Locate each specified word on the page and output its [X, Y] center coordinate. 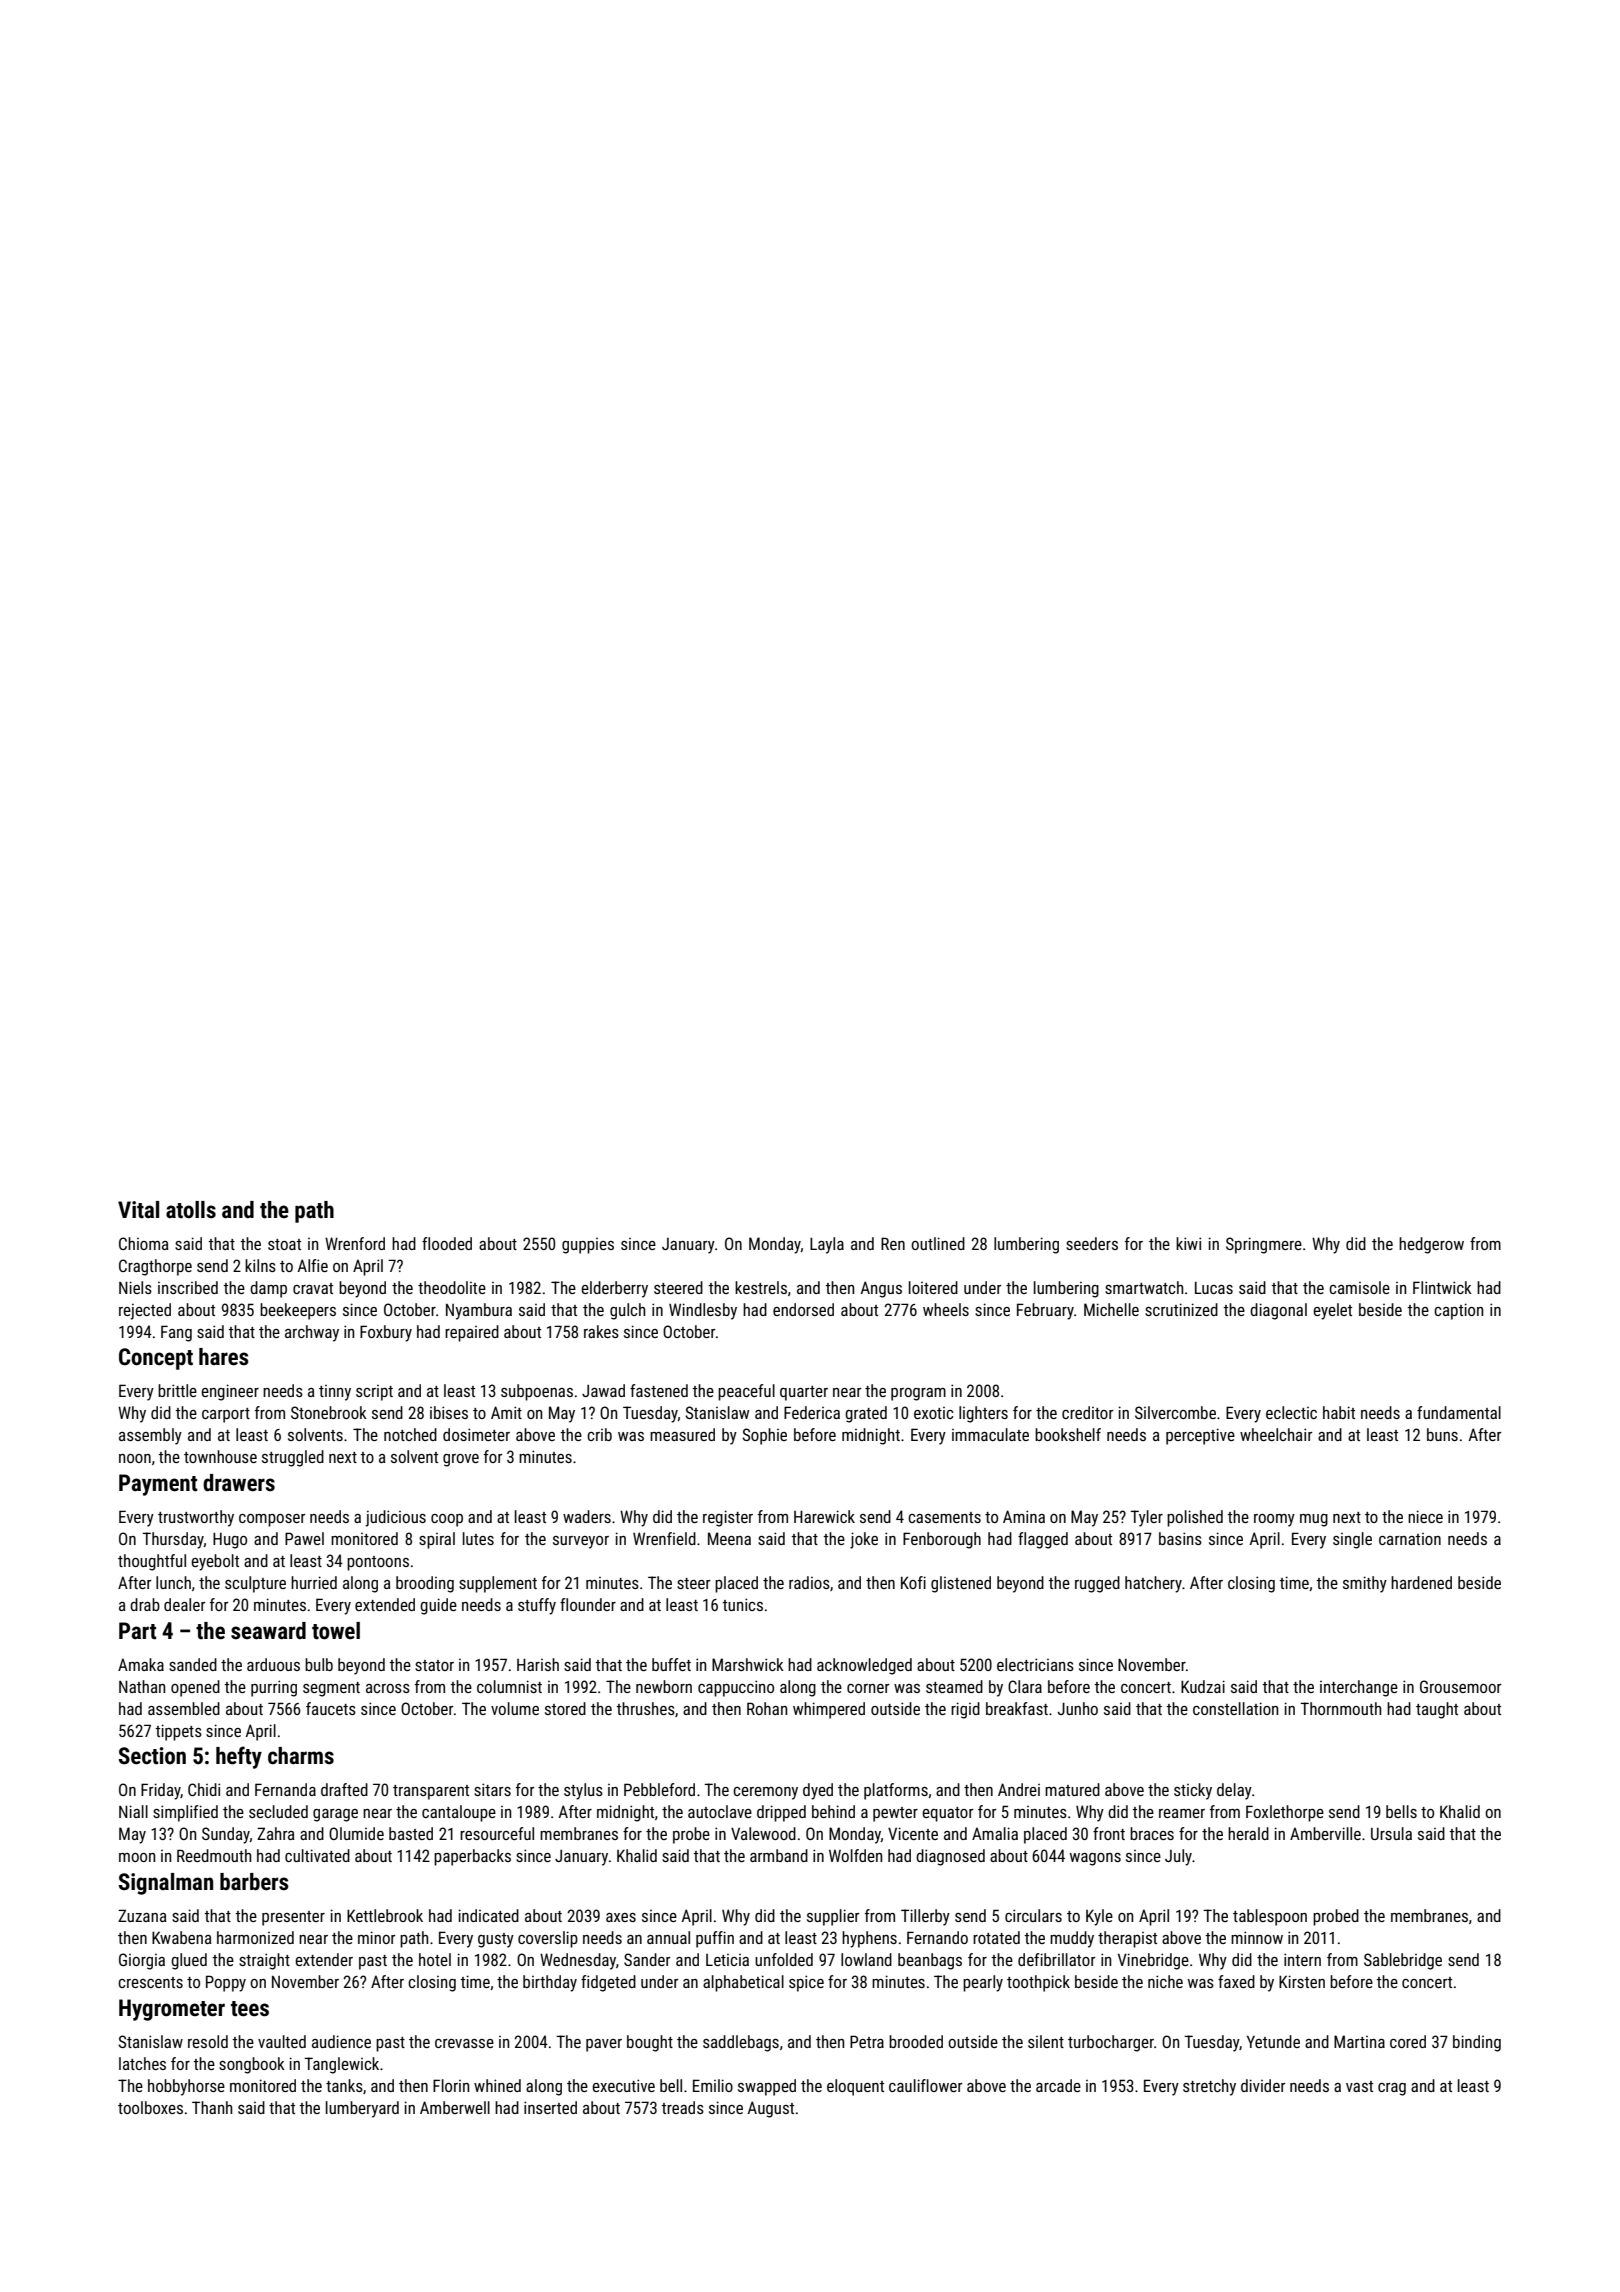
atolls [191, 1210]
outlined [938, 1243]
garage [335, 1815]
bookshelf [1068, 1434]
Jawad [603, 1390]
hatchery [1153, 1584]
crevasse [464, 2043]
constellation [1235, 1708]
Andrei [1019, 1789]
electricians [1035, 1664]
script [374, 1393]
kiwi [1188, 1243]
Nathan [142, 1686]
